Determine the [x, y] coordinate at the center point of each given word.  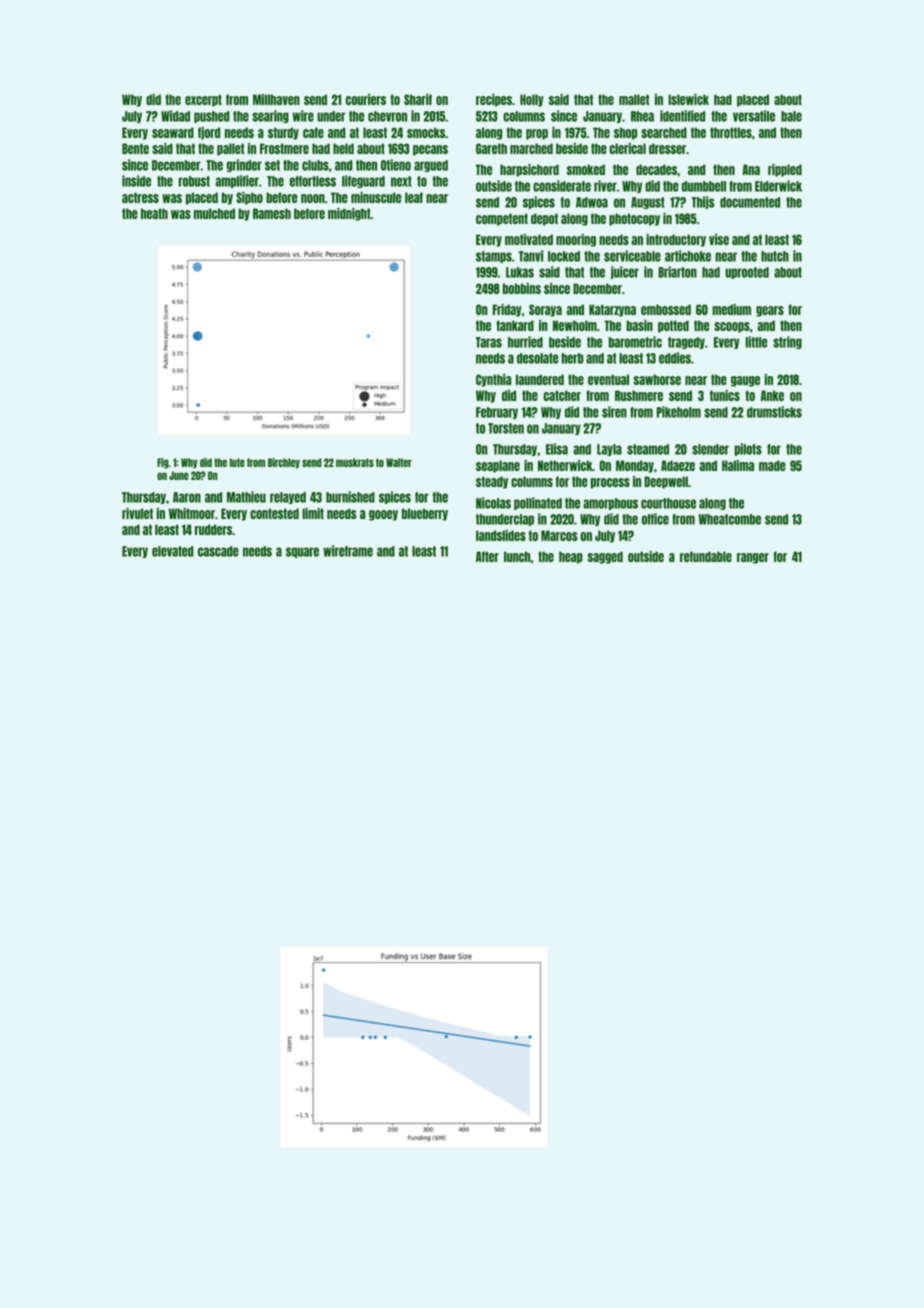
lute [237, 462]
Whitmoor [192, 513]
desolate [537, 358]
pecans [430, 150]
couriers [366, 99]
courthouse [668, 503]
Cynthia [493, 380]
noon [313, 198]
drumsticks [774, 412]
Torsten [506, 428]
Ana [751, 169]
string [787, 342]
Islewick [688, 99]
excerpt [203, 100]
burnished [350, 497]
